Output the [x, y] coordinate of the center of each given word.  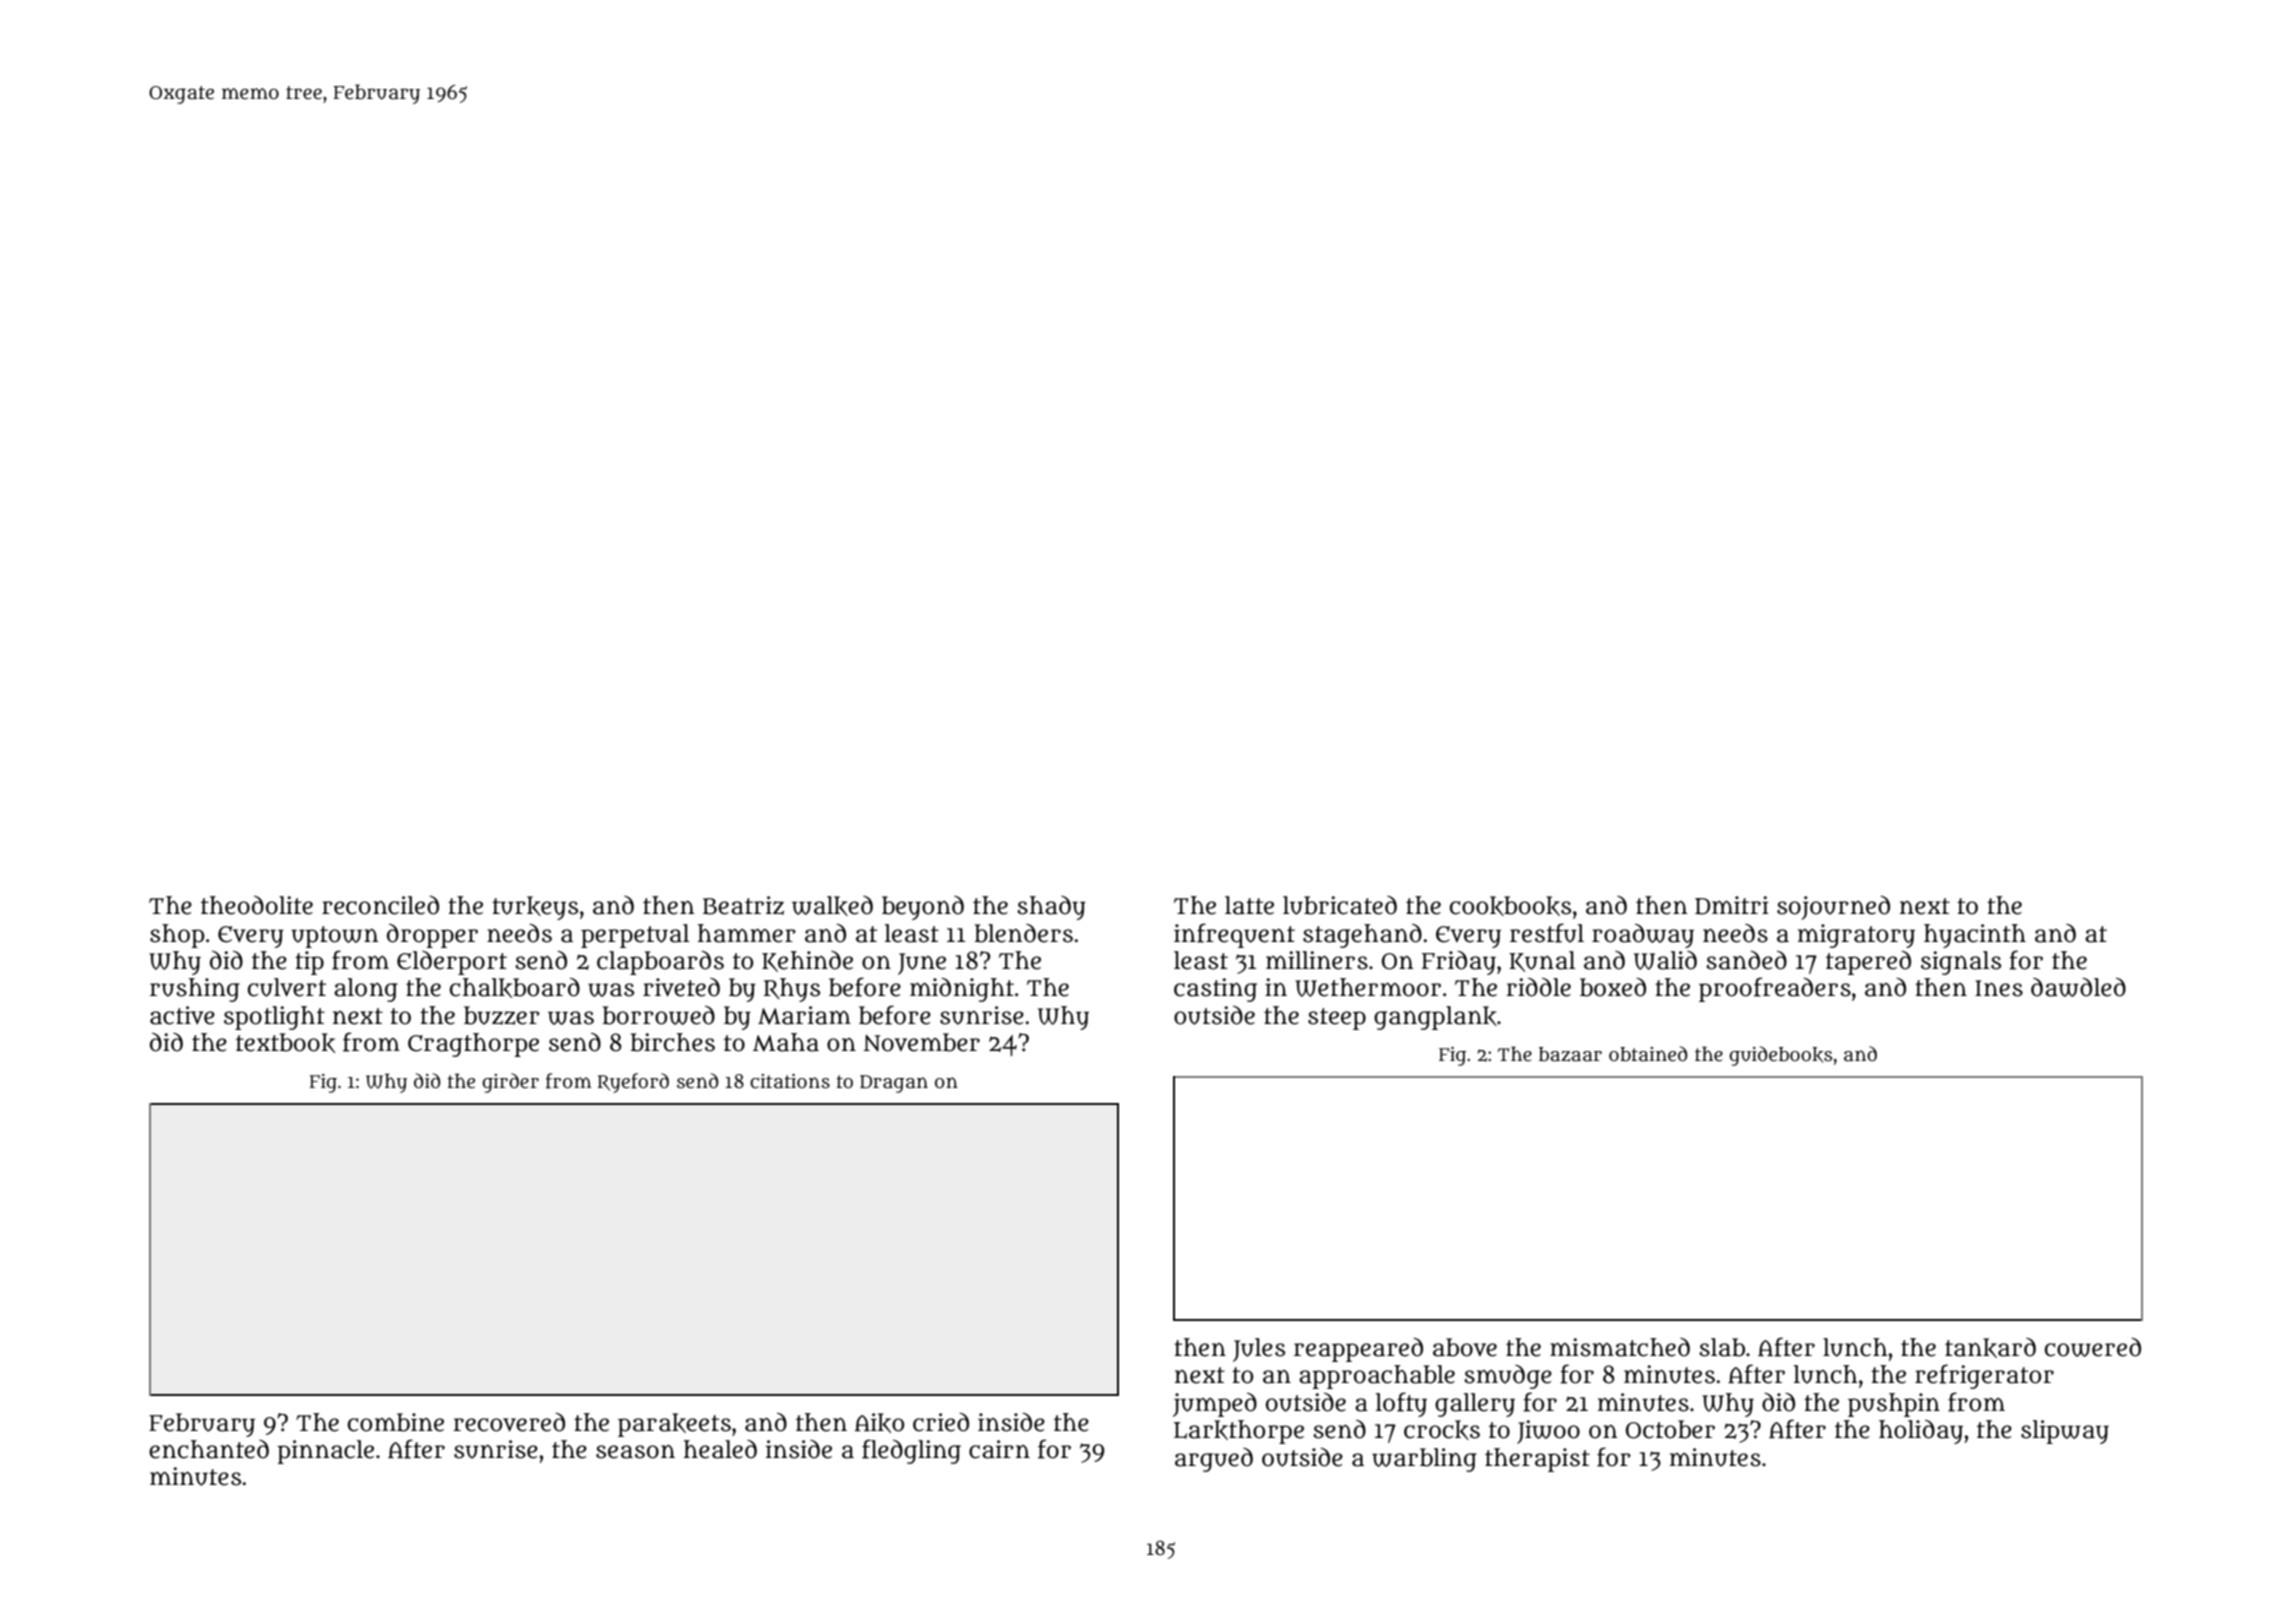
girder [510, 1083]
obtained [1648, 1054]
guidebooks [1780, 1056]
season [635, 1452]
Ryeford [633, 1083]
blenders [1023, 933]
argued [1214, 1460]
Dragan [894, 1084]
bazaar [1570, 1054]
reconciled [380, 905]
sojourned [1833, 908]
